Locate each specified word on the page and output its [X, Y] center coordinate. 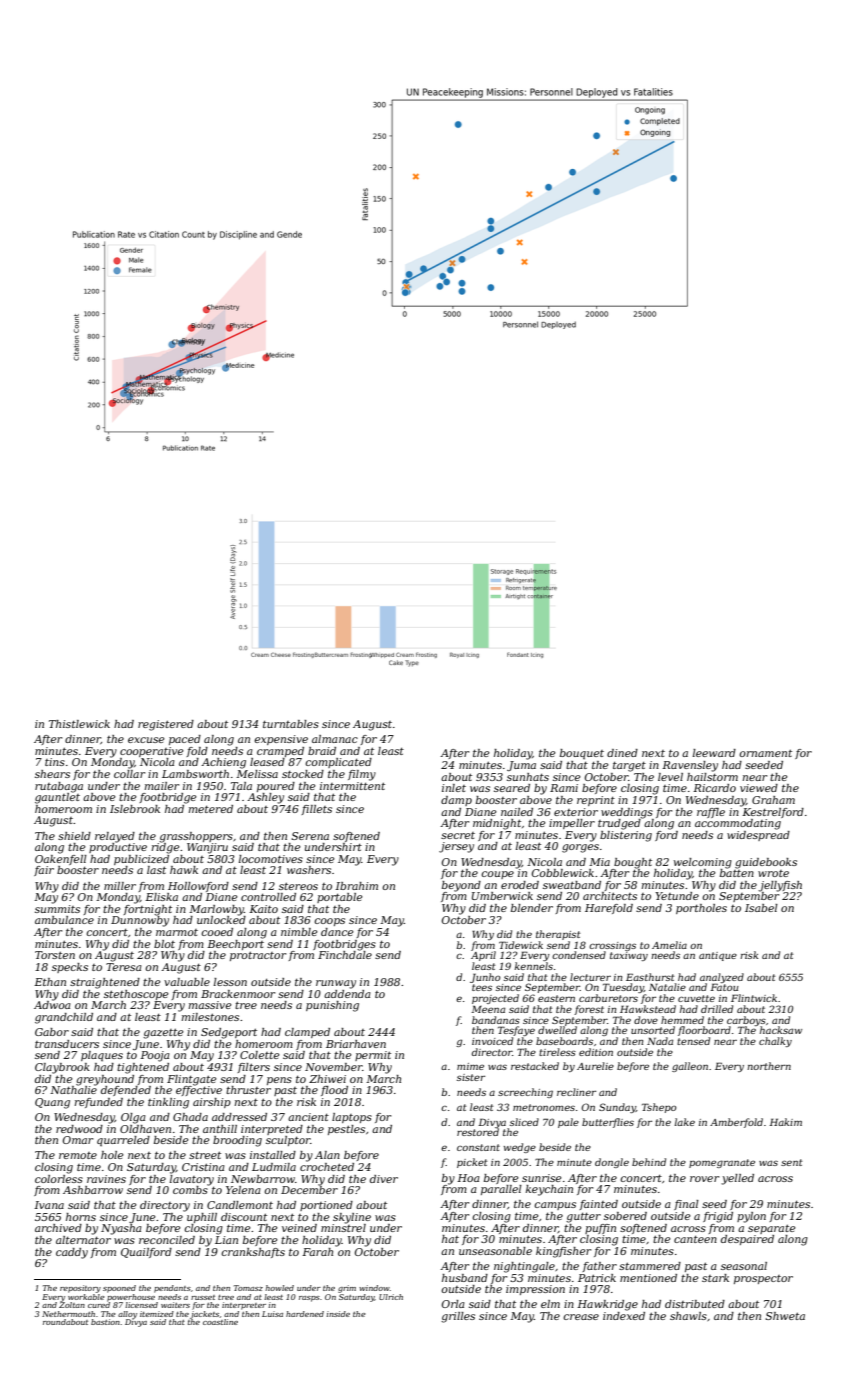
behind [649, 1162]
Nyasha [121, 1229]
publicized [141, 860]
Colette [260, 1055]
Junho [485, 978]
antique [718, 956]
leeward [714, 753]
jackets [204, 1315]
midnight [497, 824]
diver [384, 1179]
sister [471, 1077]
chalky [775, 1042]
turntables [291, 724]
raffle [711, 813]
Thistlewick [79, 724]
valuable [187, 982]
